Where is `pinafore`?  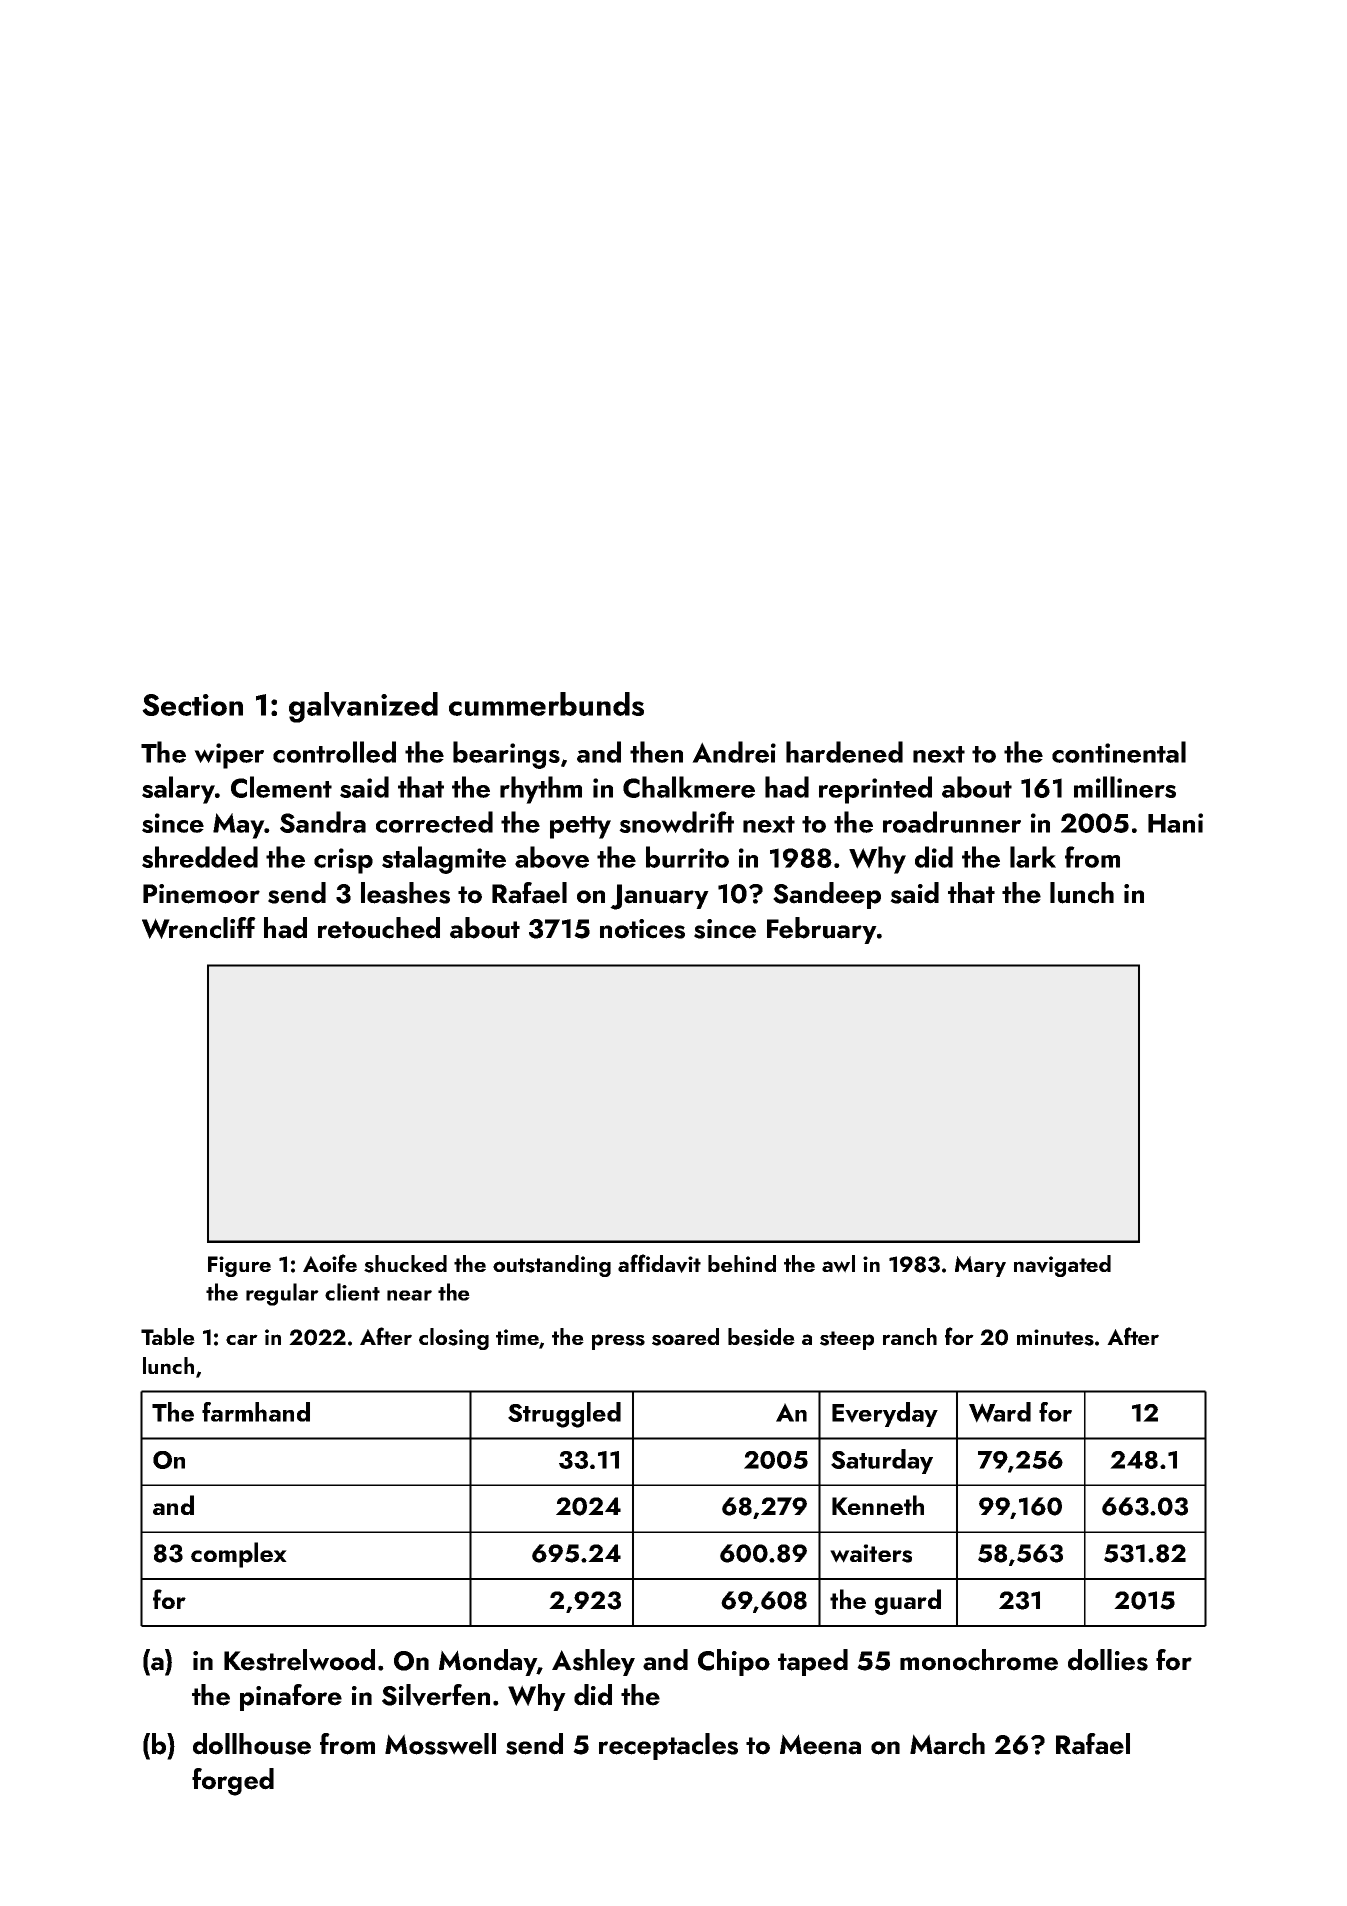
pinafore is located at coordinates (291, 1697).
